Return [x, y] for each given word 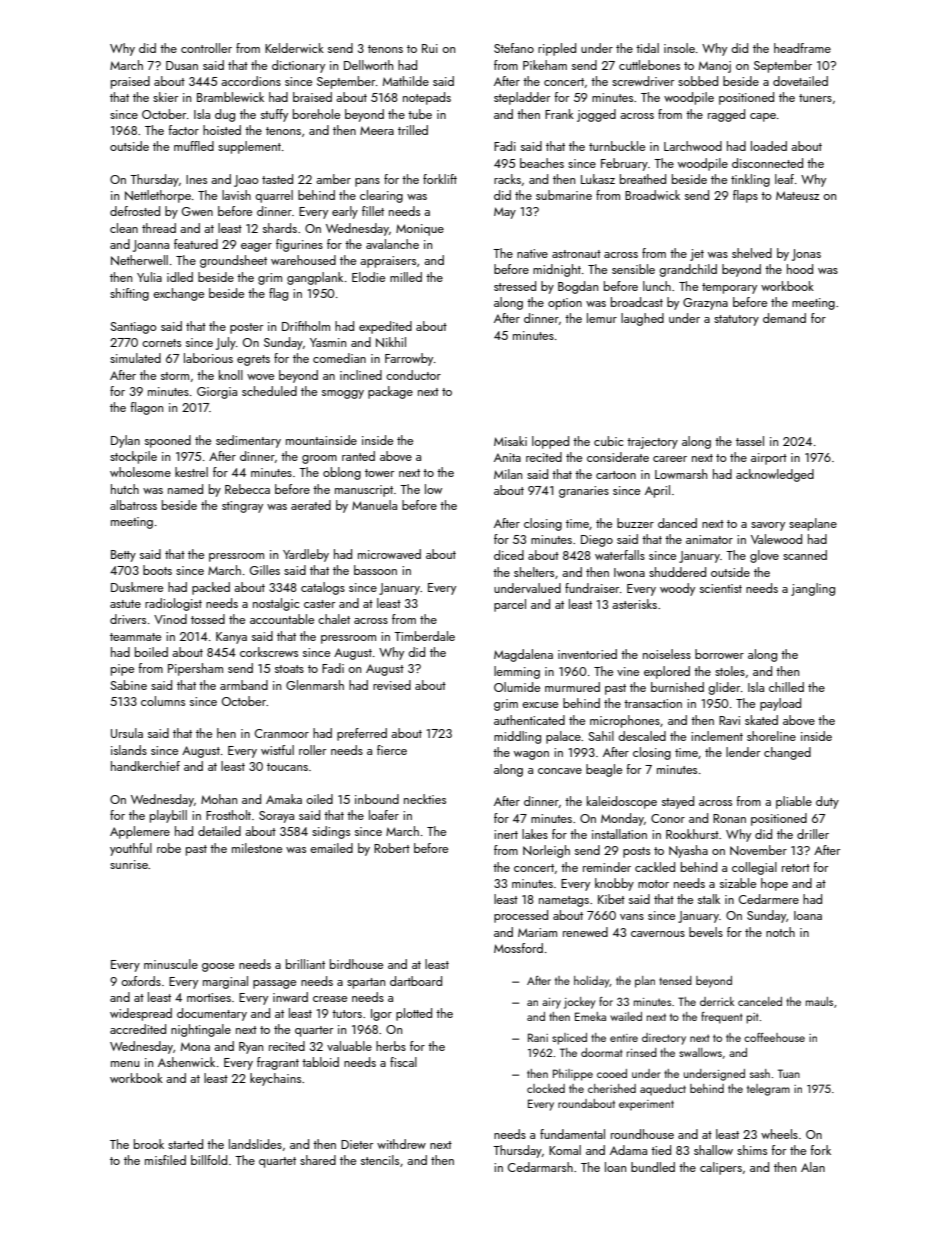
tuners [815, 98]
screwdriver [643, 81]
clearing [381, 196]
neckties [425, 799]
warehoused [303, 260]
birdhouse [356, 964]
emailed [331, 848]
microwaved [389, 554]
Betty [123, 556]
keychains [275, 1079]
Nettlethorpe [158, 196]
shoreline [771, 736]
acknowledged [775, 475]
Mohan [219, 799]
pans [367, 182]
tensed [675, 980]
